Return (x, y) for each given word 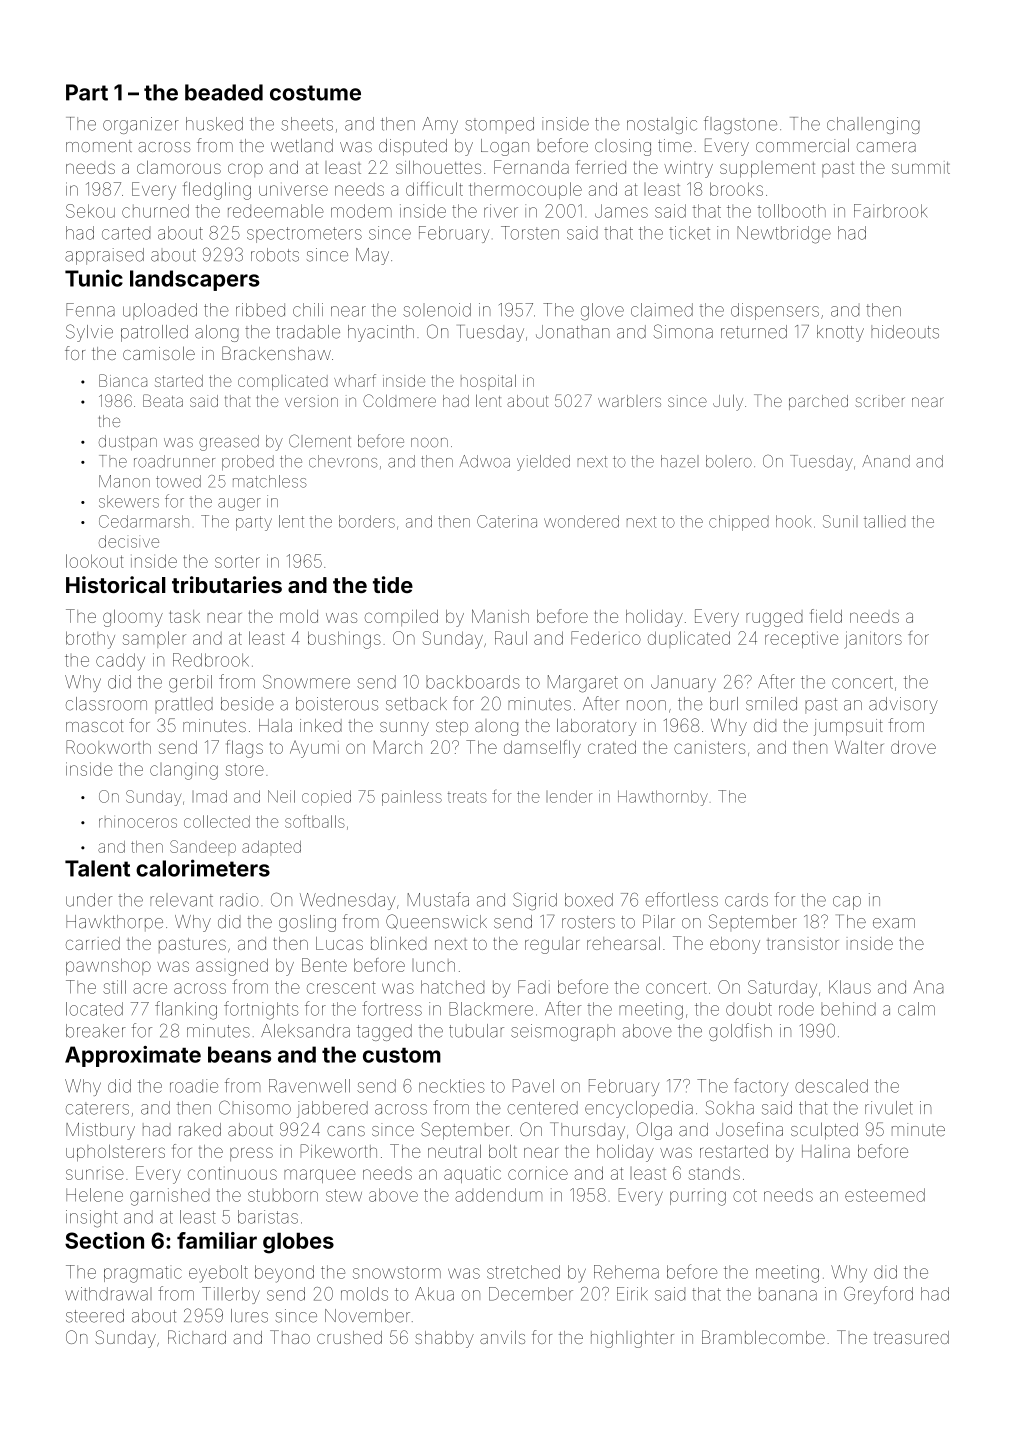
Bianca (123, 380)
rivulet (889, 1108)
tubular (476, 1031)
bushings (344, 640)
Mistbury (100, 1131)
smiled (771, 704)
